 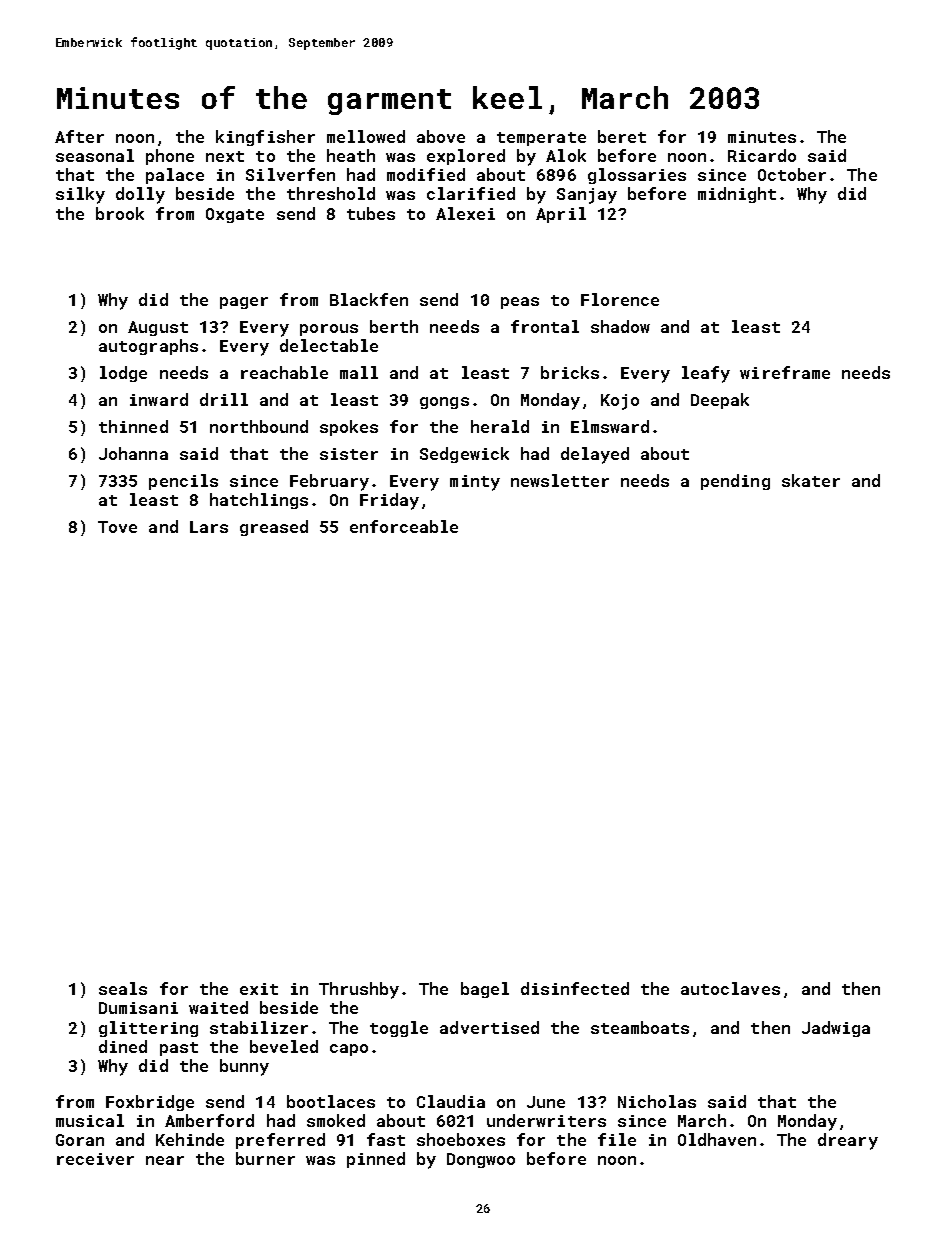 I want to click on greased, so click(x=274, y=528).
